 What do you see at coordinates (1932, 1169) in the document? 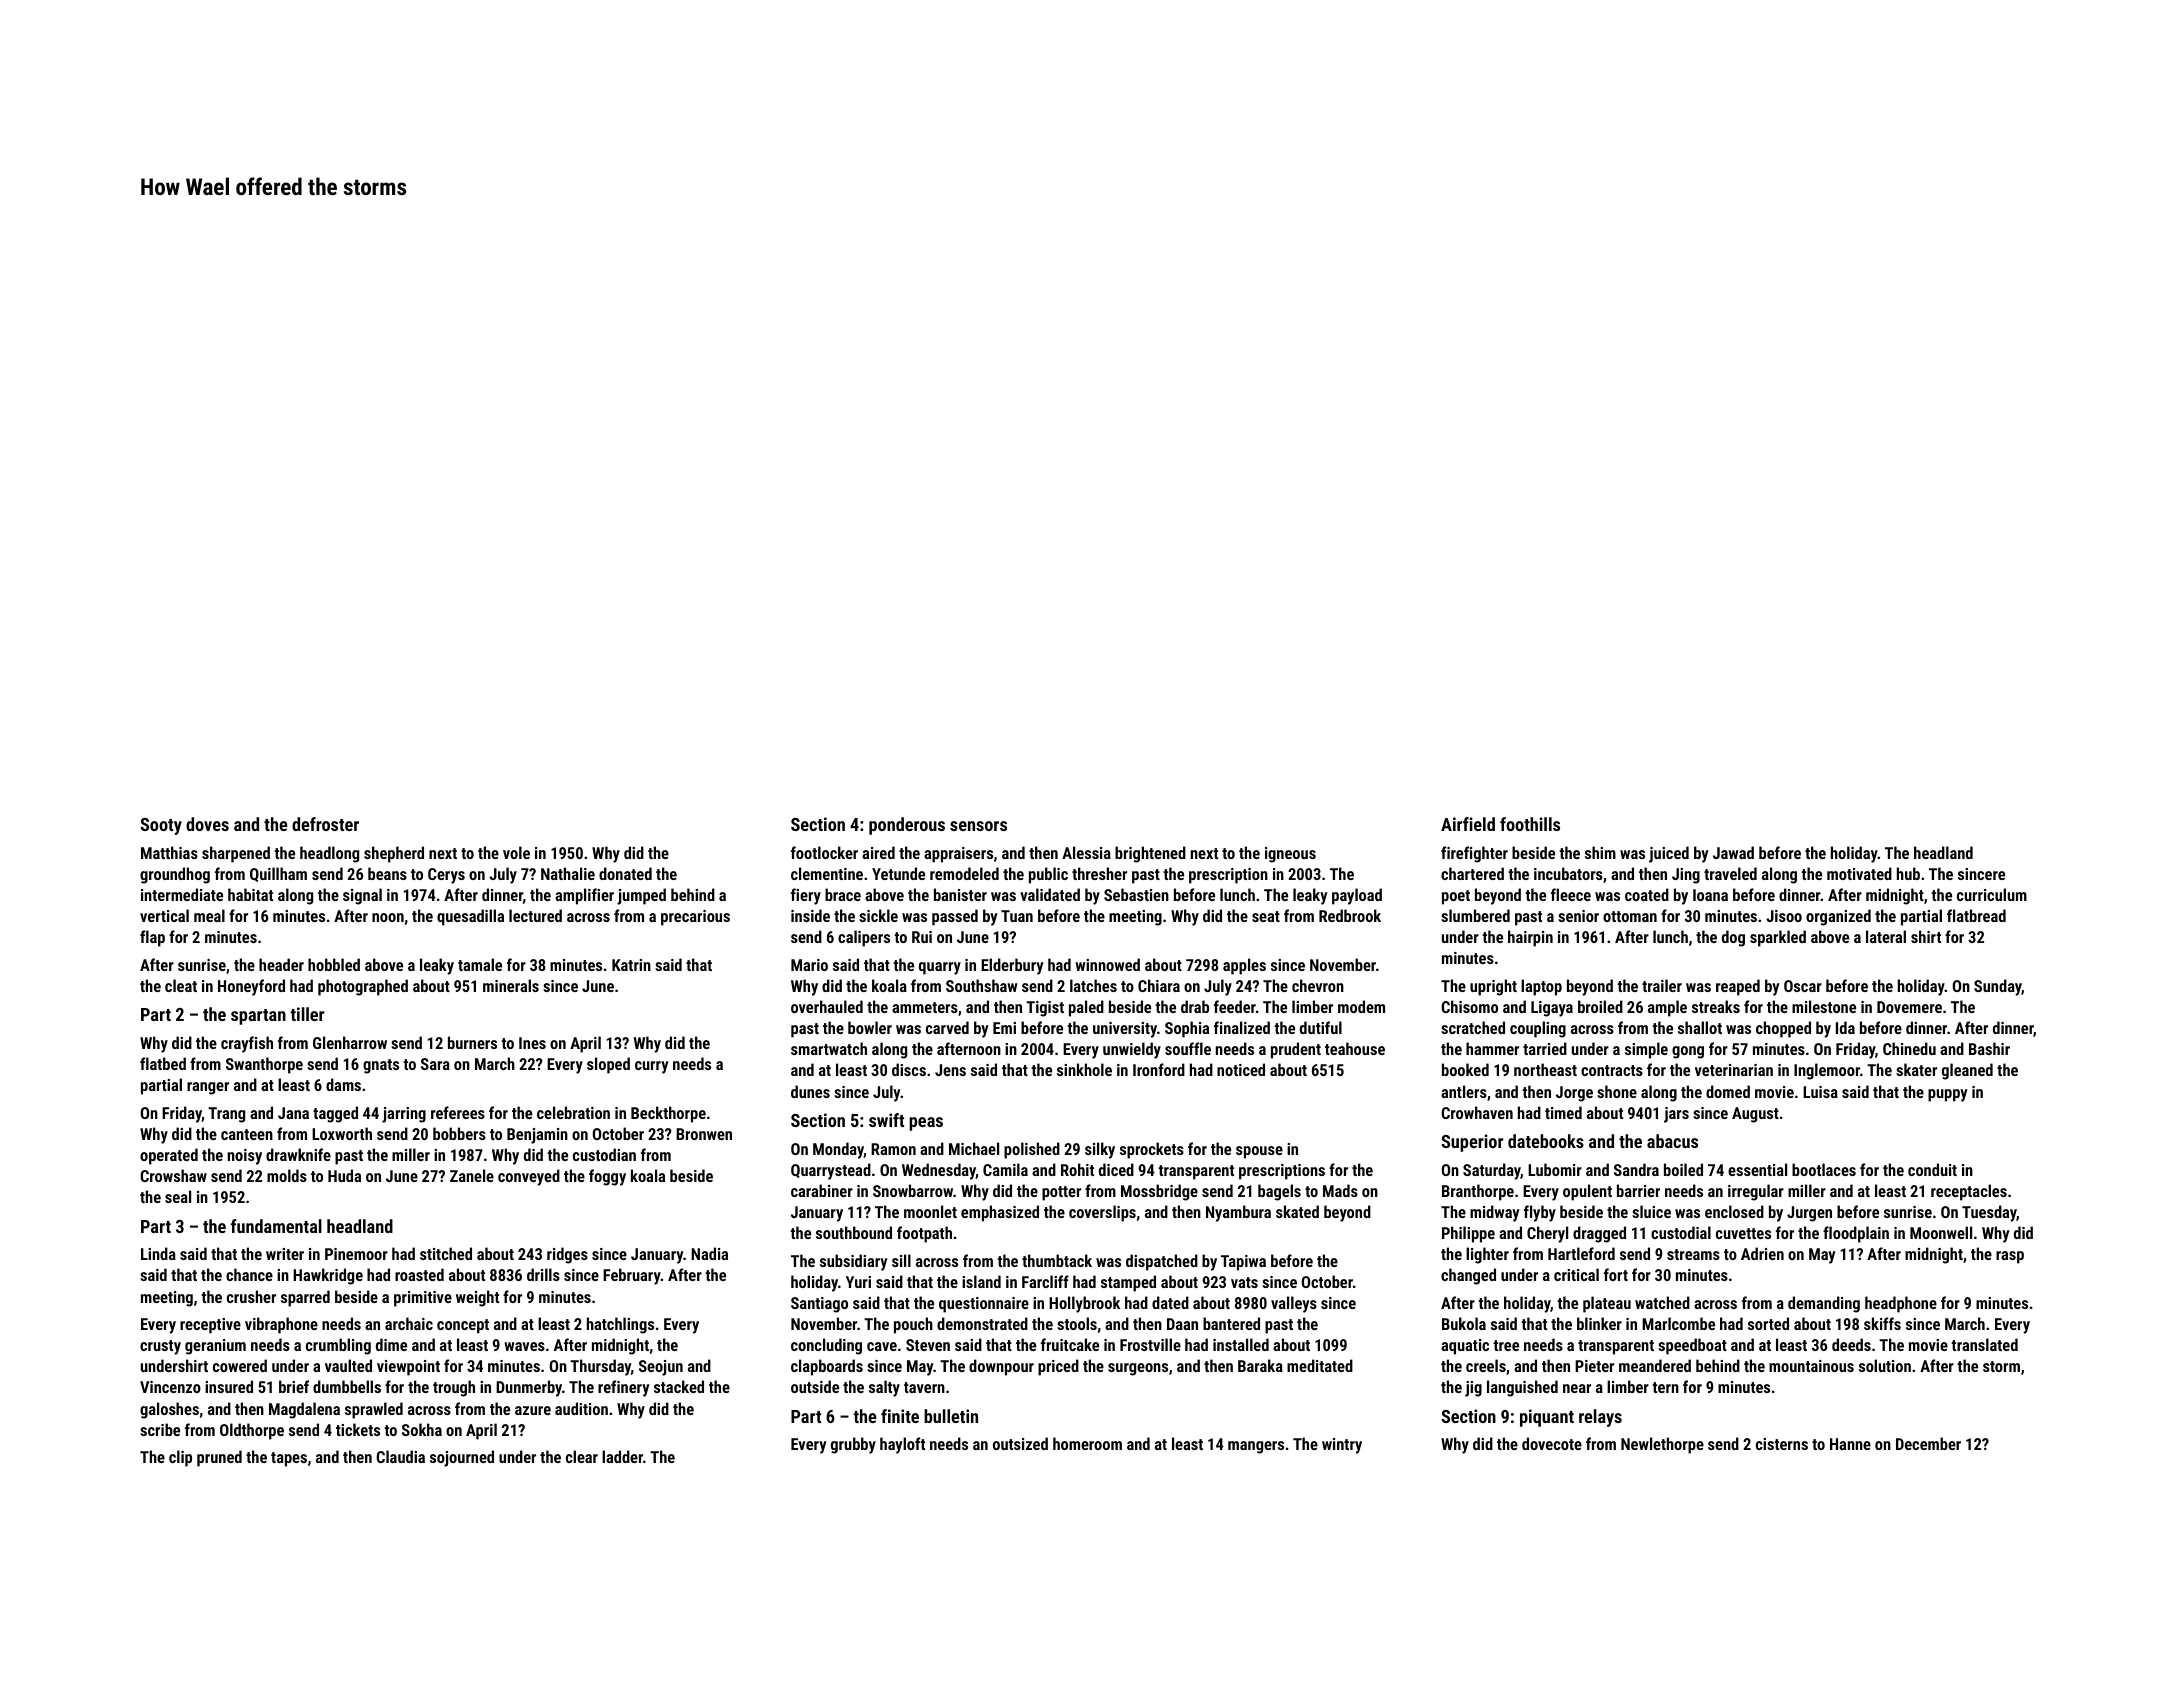
I see `conduit` at bounding box center [1932, 1169].
